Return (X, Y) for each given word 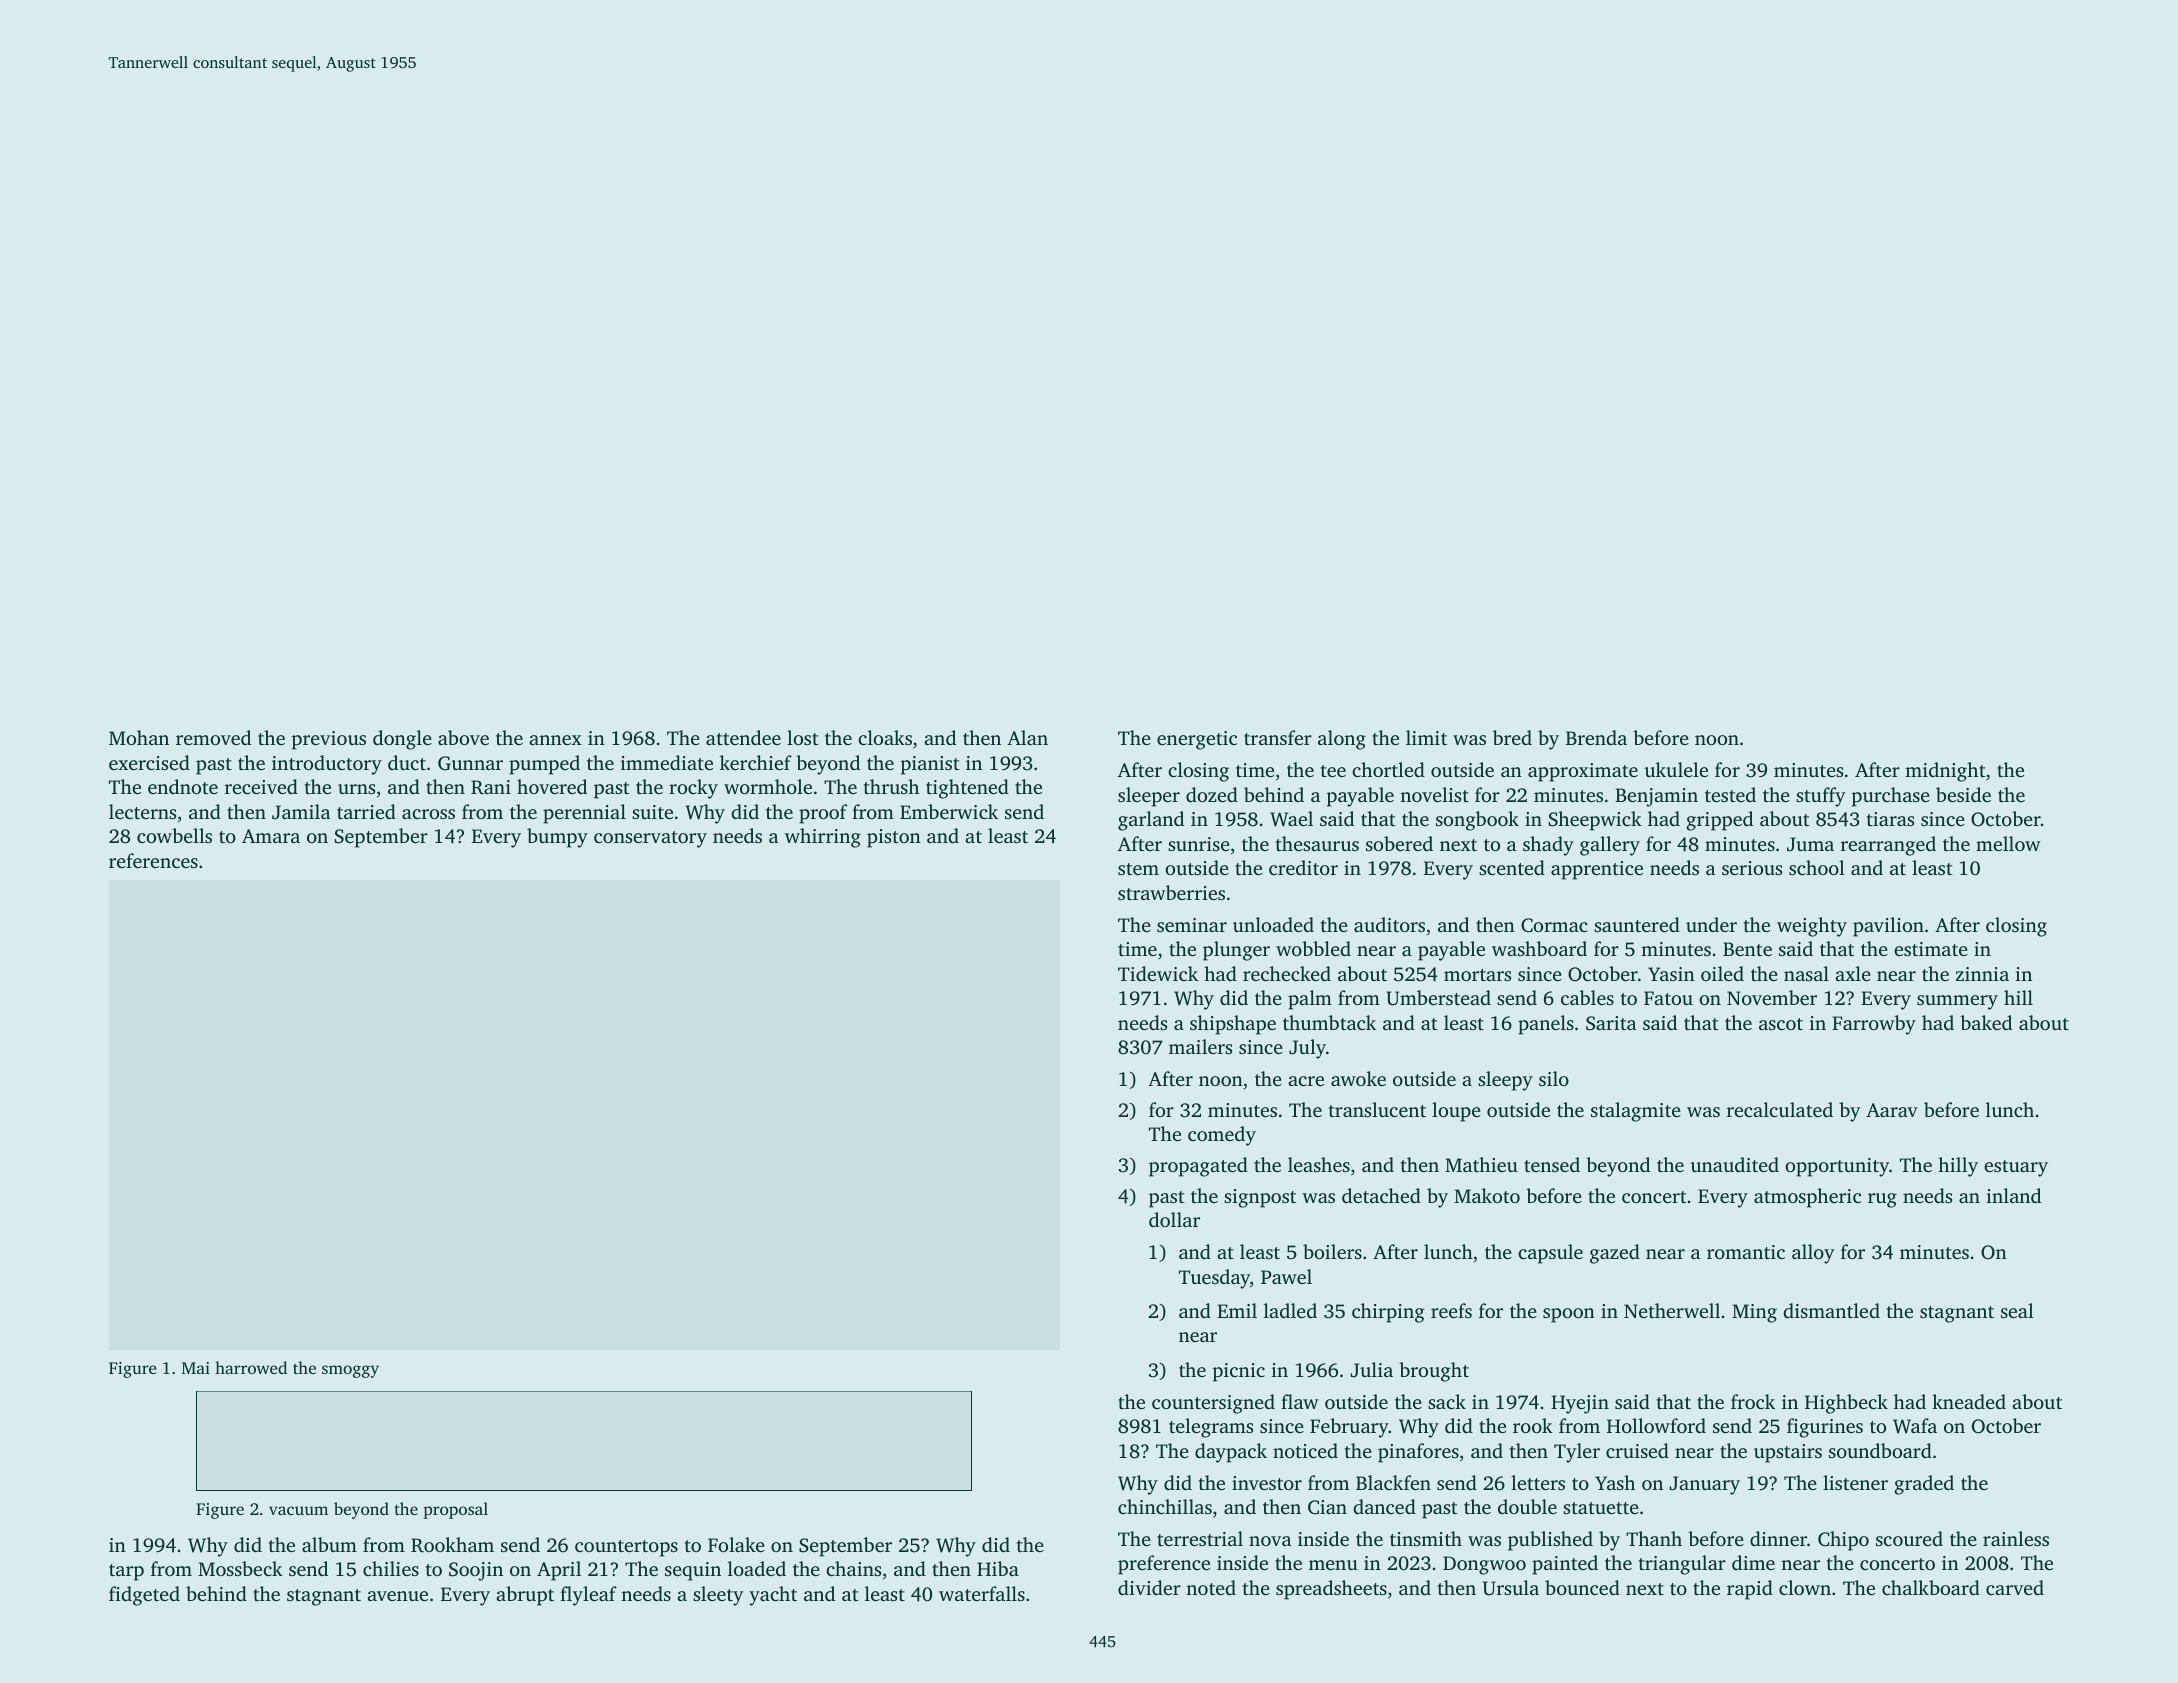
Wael (1291, 819)
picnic (1239, 1372)
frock (1753, 1401)
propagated (1198, 1167)
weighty (1812, 927)
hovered (552, 786)
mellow (2008, 843)
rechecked (1287, 973)
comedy (1222, 1136)
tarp (126, 1572)
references (153, 860)
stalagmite (1636, 1112)
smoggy (350, 1371)
